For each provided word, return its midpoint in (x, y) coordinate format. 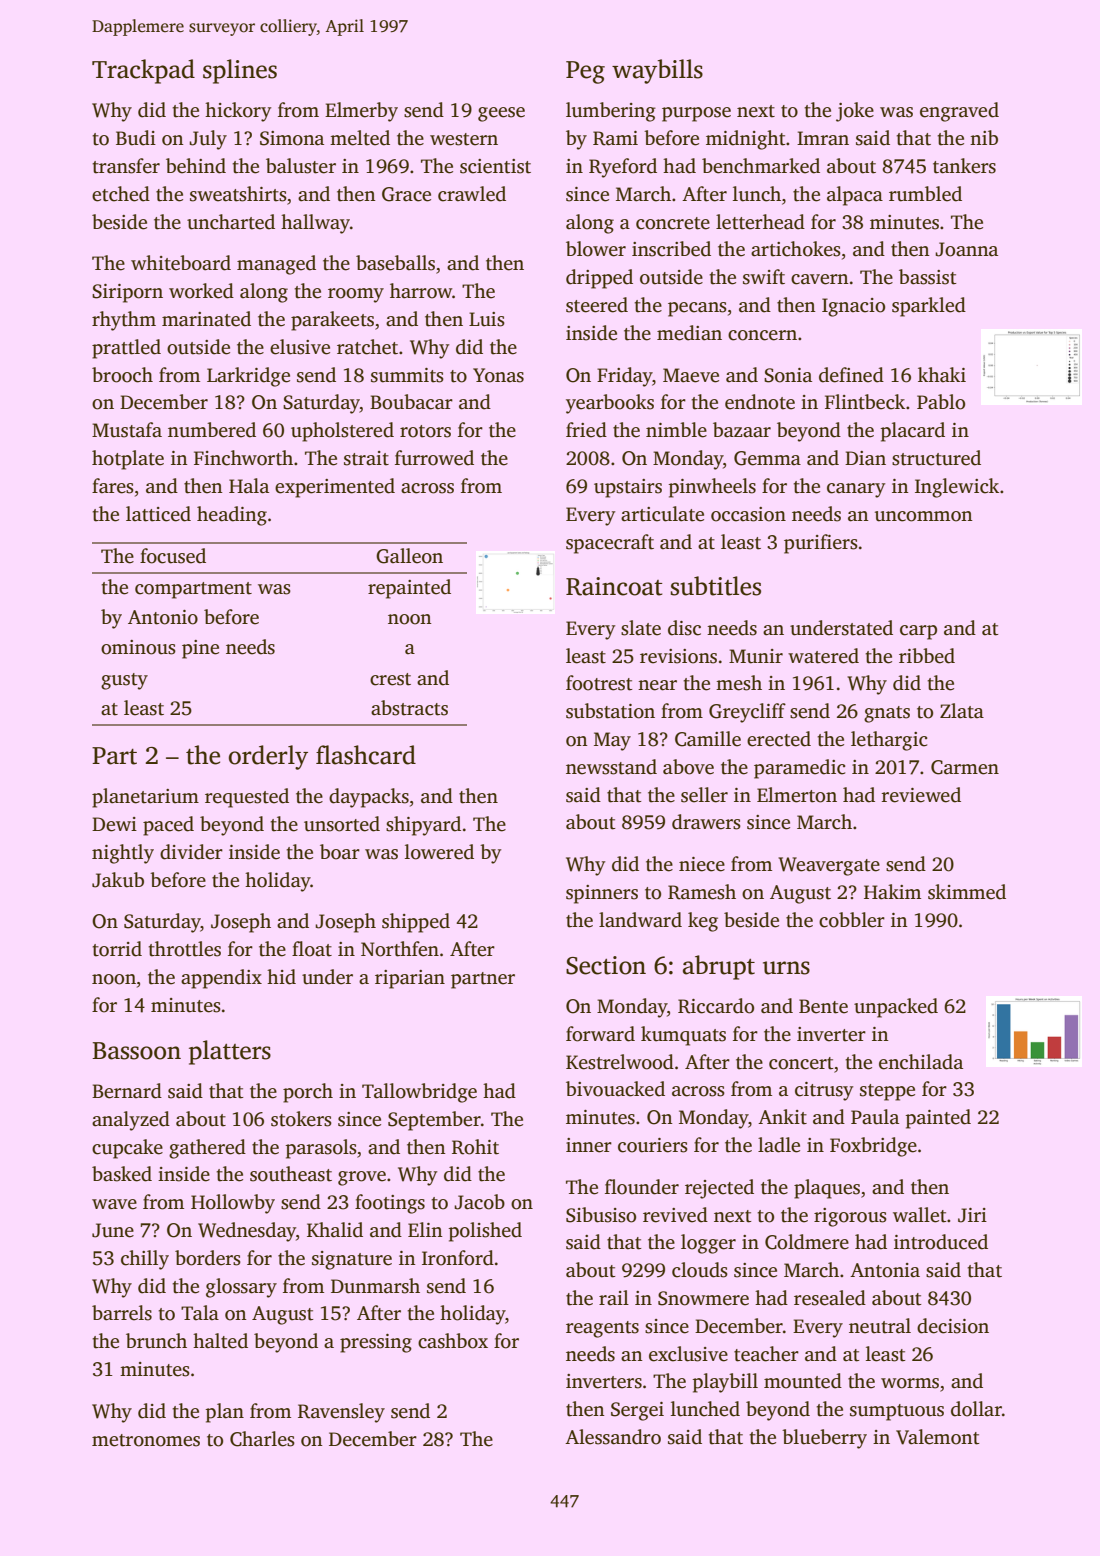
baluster (301, 166)
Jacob (479, 1202)
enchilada (921, 1062)
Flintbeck (865, 402)
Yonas (498, 375)
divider (191, 852)
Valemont (938, 1437)
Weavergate (829, 866)
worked (201, 291)
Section (606, 965)
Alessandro (613, 1437)
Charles (262, 1439)
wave (114, 1204)
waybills (657, 71)
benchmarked (761, 166)
